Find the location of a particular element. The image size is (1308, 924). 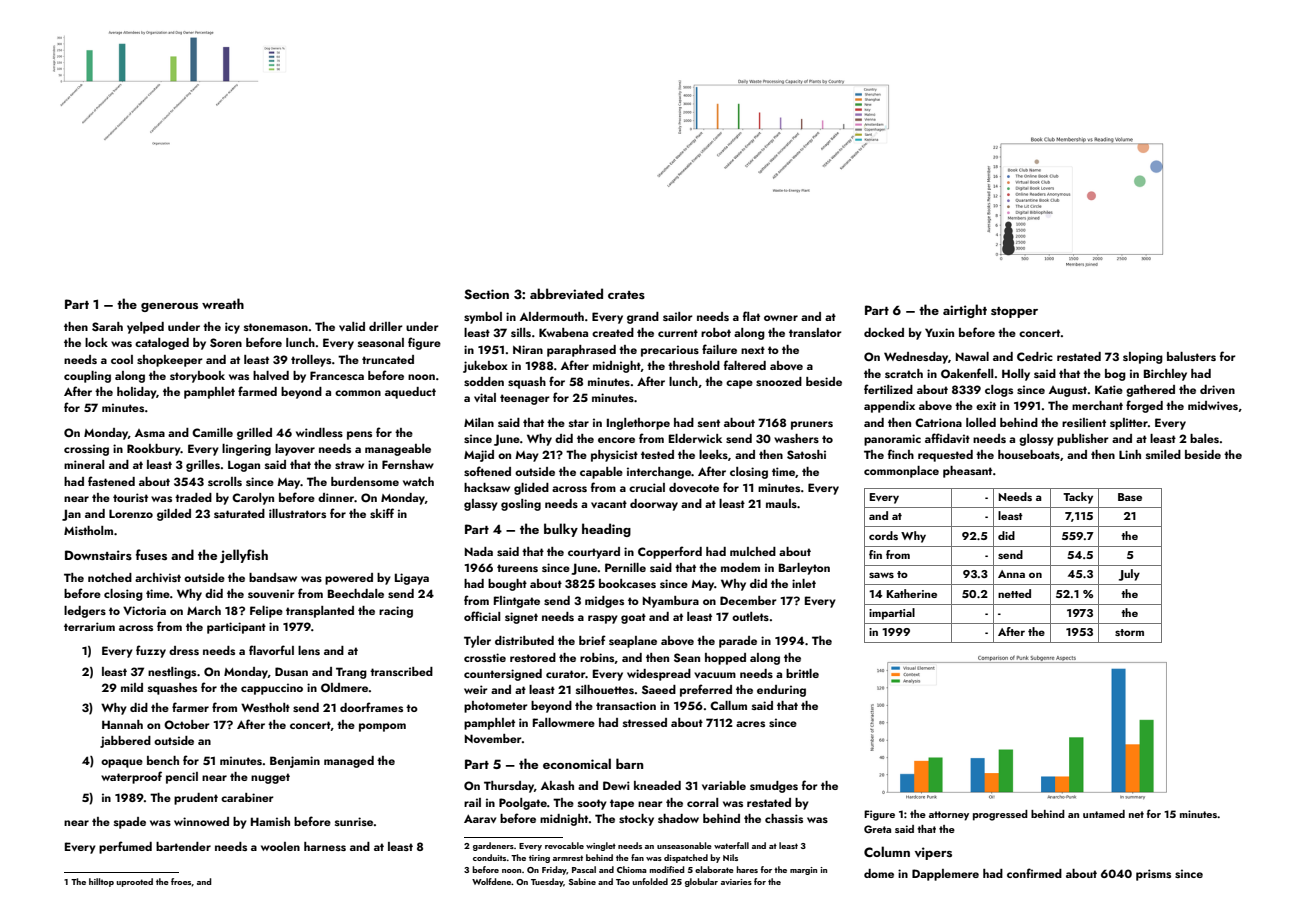

weir is located at coordinates (476, 689).
